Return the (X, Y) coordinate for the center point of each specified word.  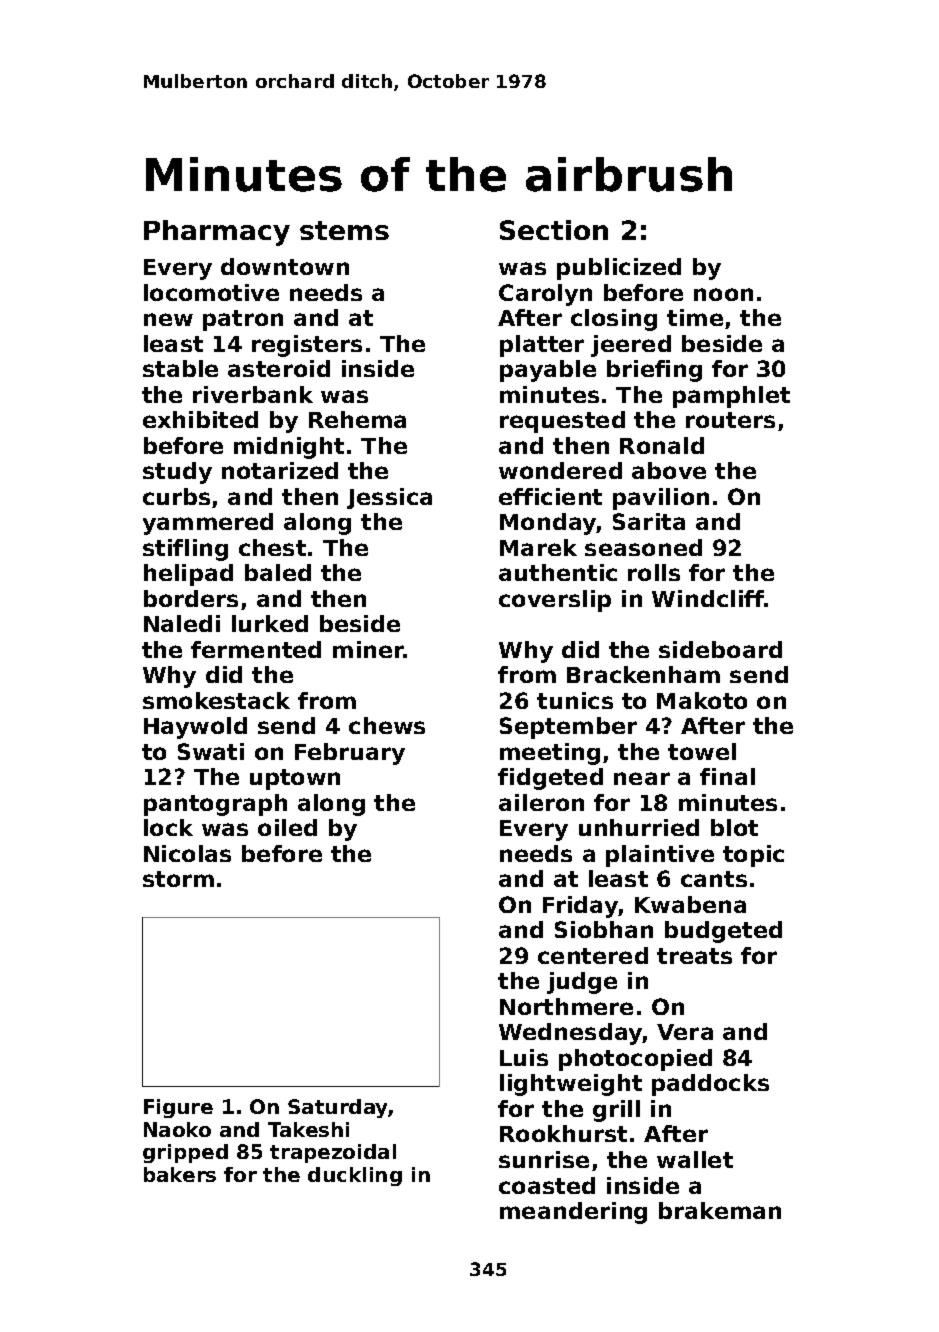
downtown (285, 266)
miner (368, 649)
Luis (524, 1057)
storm (178, 879)
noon (723, 294)
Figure (178, 1108)
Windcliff (708, 598)
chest (272, 547)
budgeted (723, 932)
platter (542, 346)
